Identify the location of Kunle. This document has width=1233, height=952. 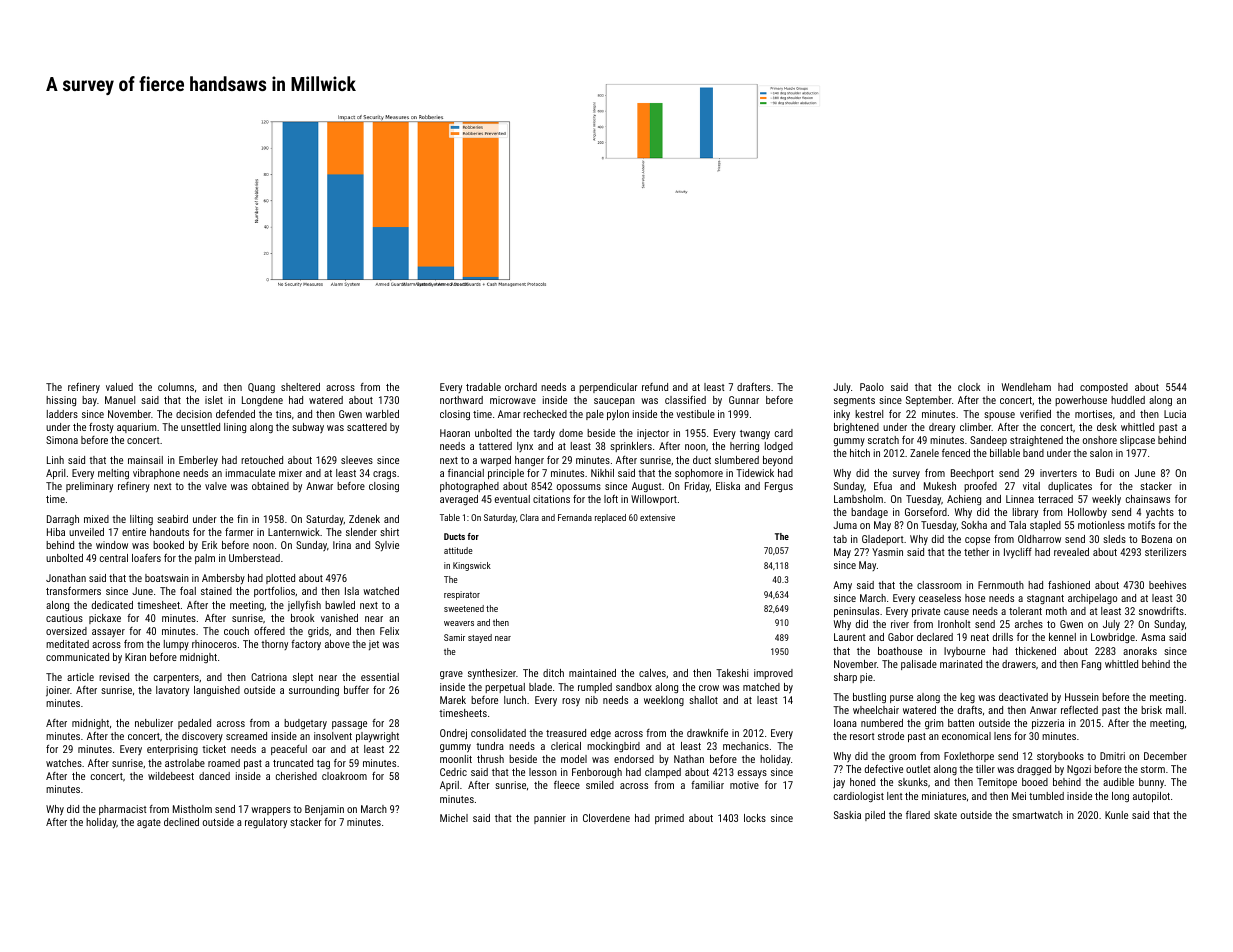
(1116, 815).
